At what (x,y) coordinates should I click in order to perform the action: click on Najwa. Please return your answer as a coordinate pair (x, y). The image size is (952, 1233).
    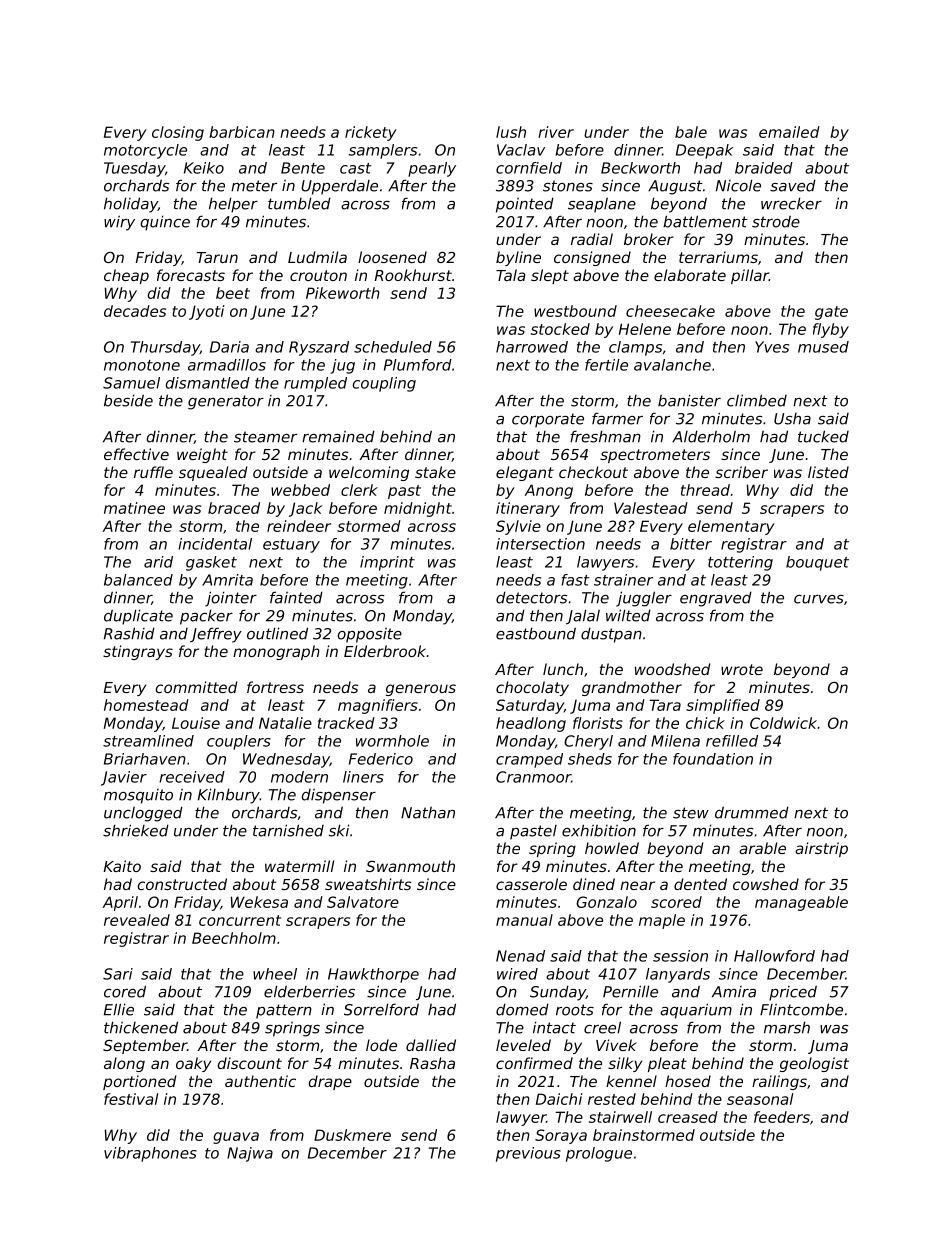
    Looking at the image, I should click on (250, 1154).
